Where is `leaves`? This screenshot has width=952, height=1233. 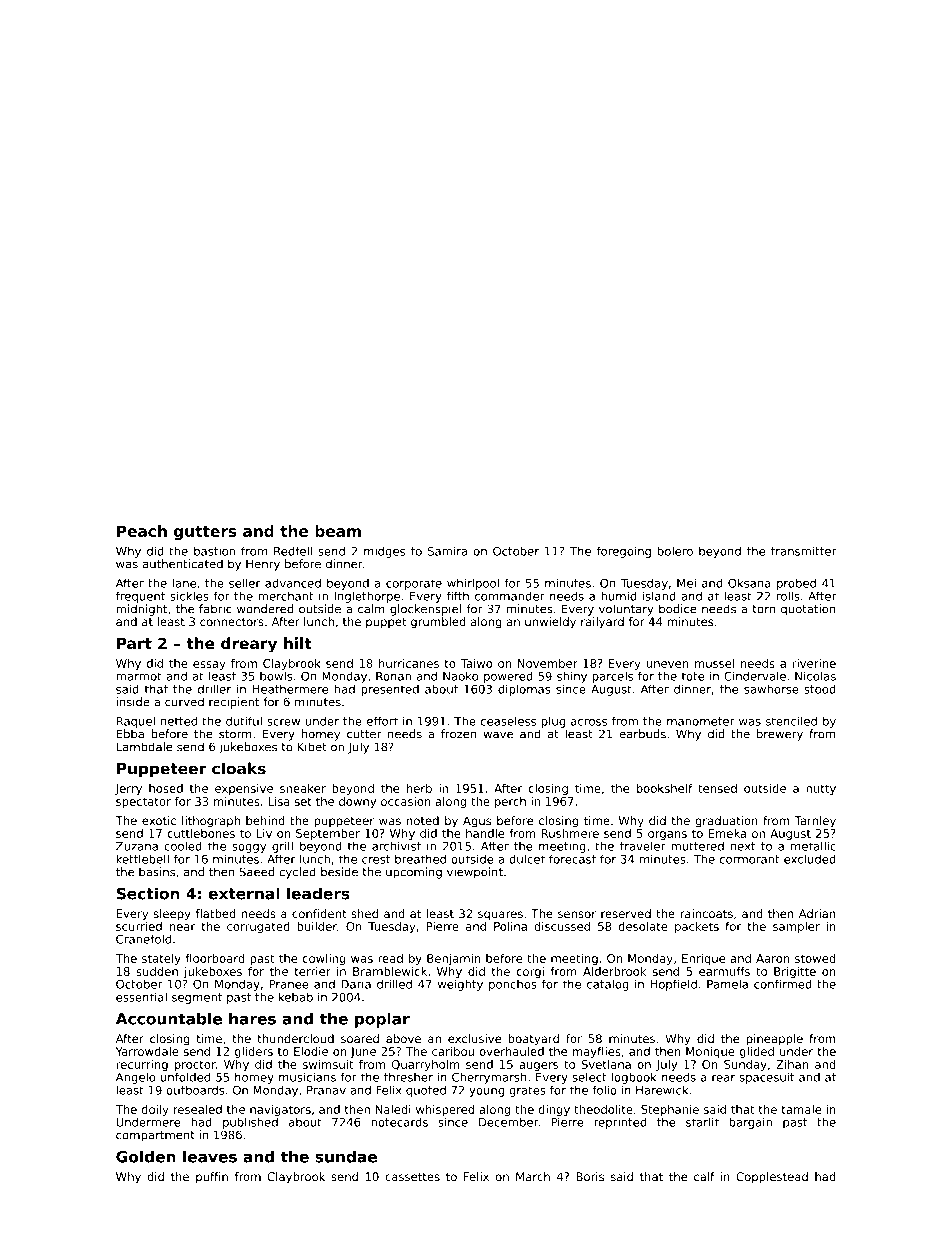
leaves is located at coordinates (210, 1156).
